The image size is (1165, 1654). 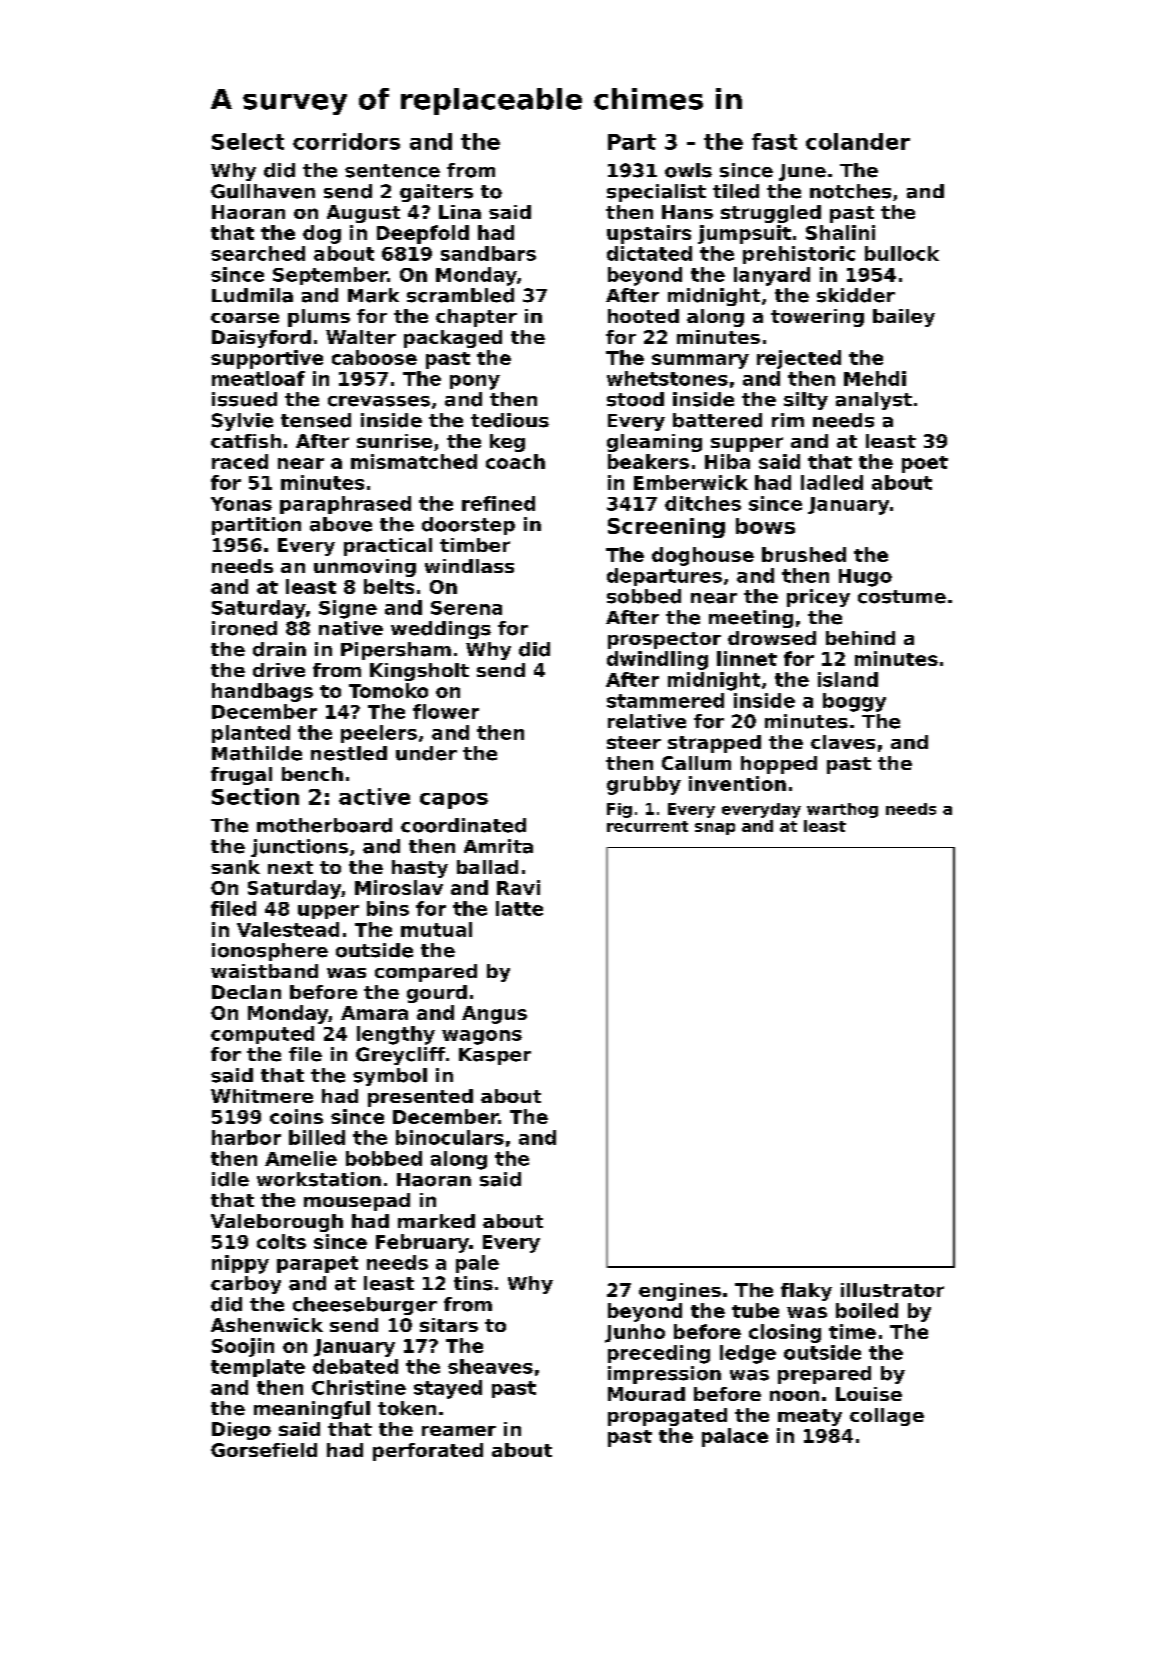 I want to click on mutual, so click(x=436, y=929).
